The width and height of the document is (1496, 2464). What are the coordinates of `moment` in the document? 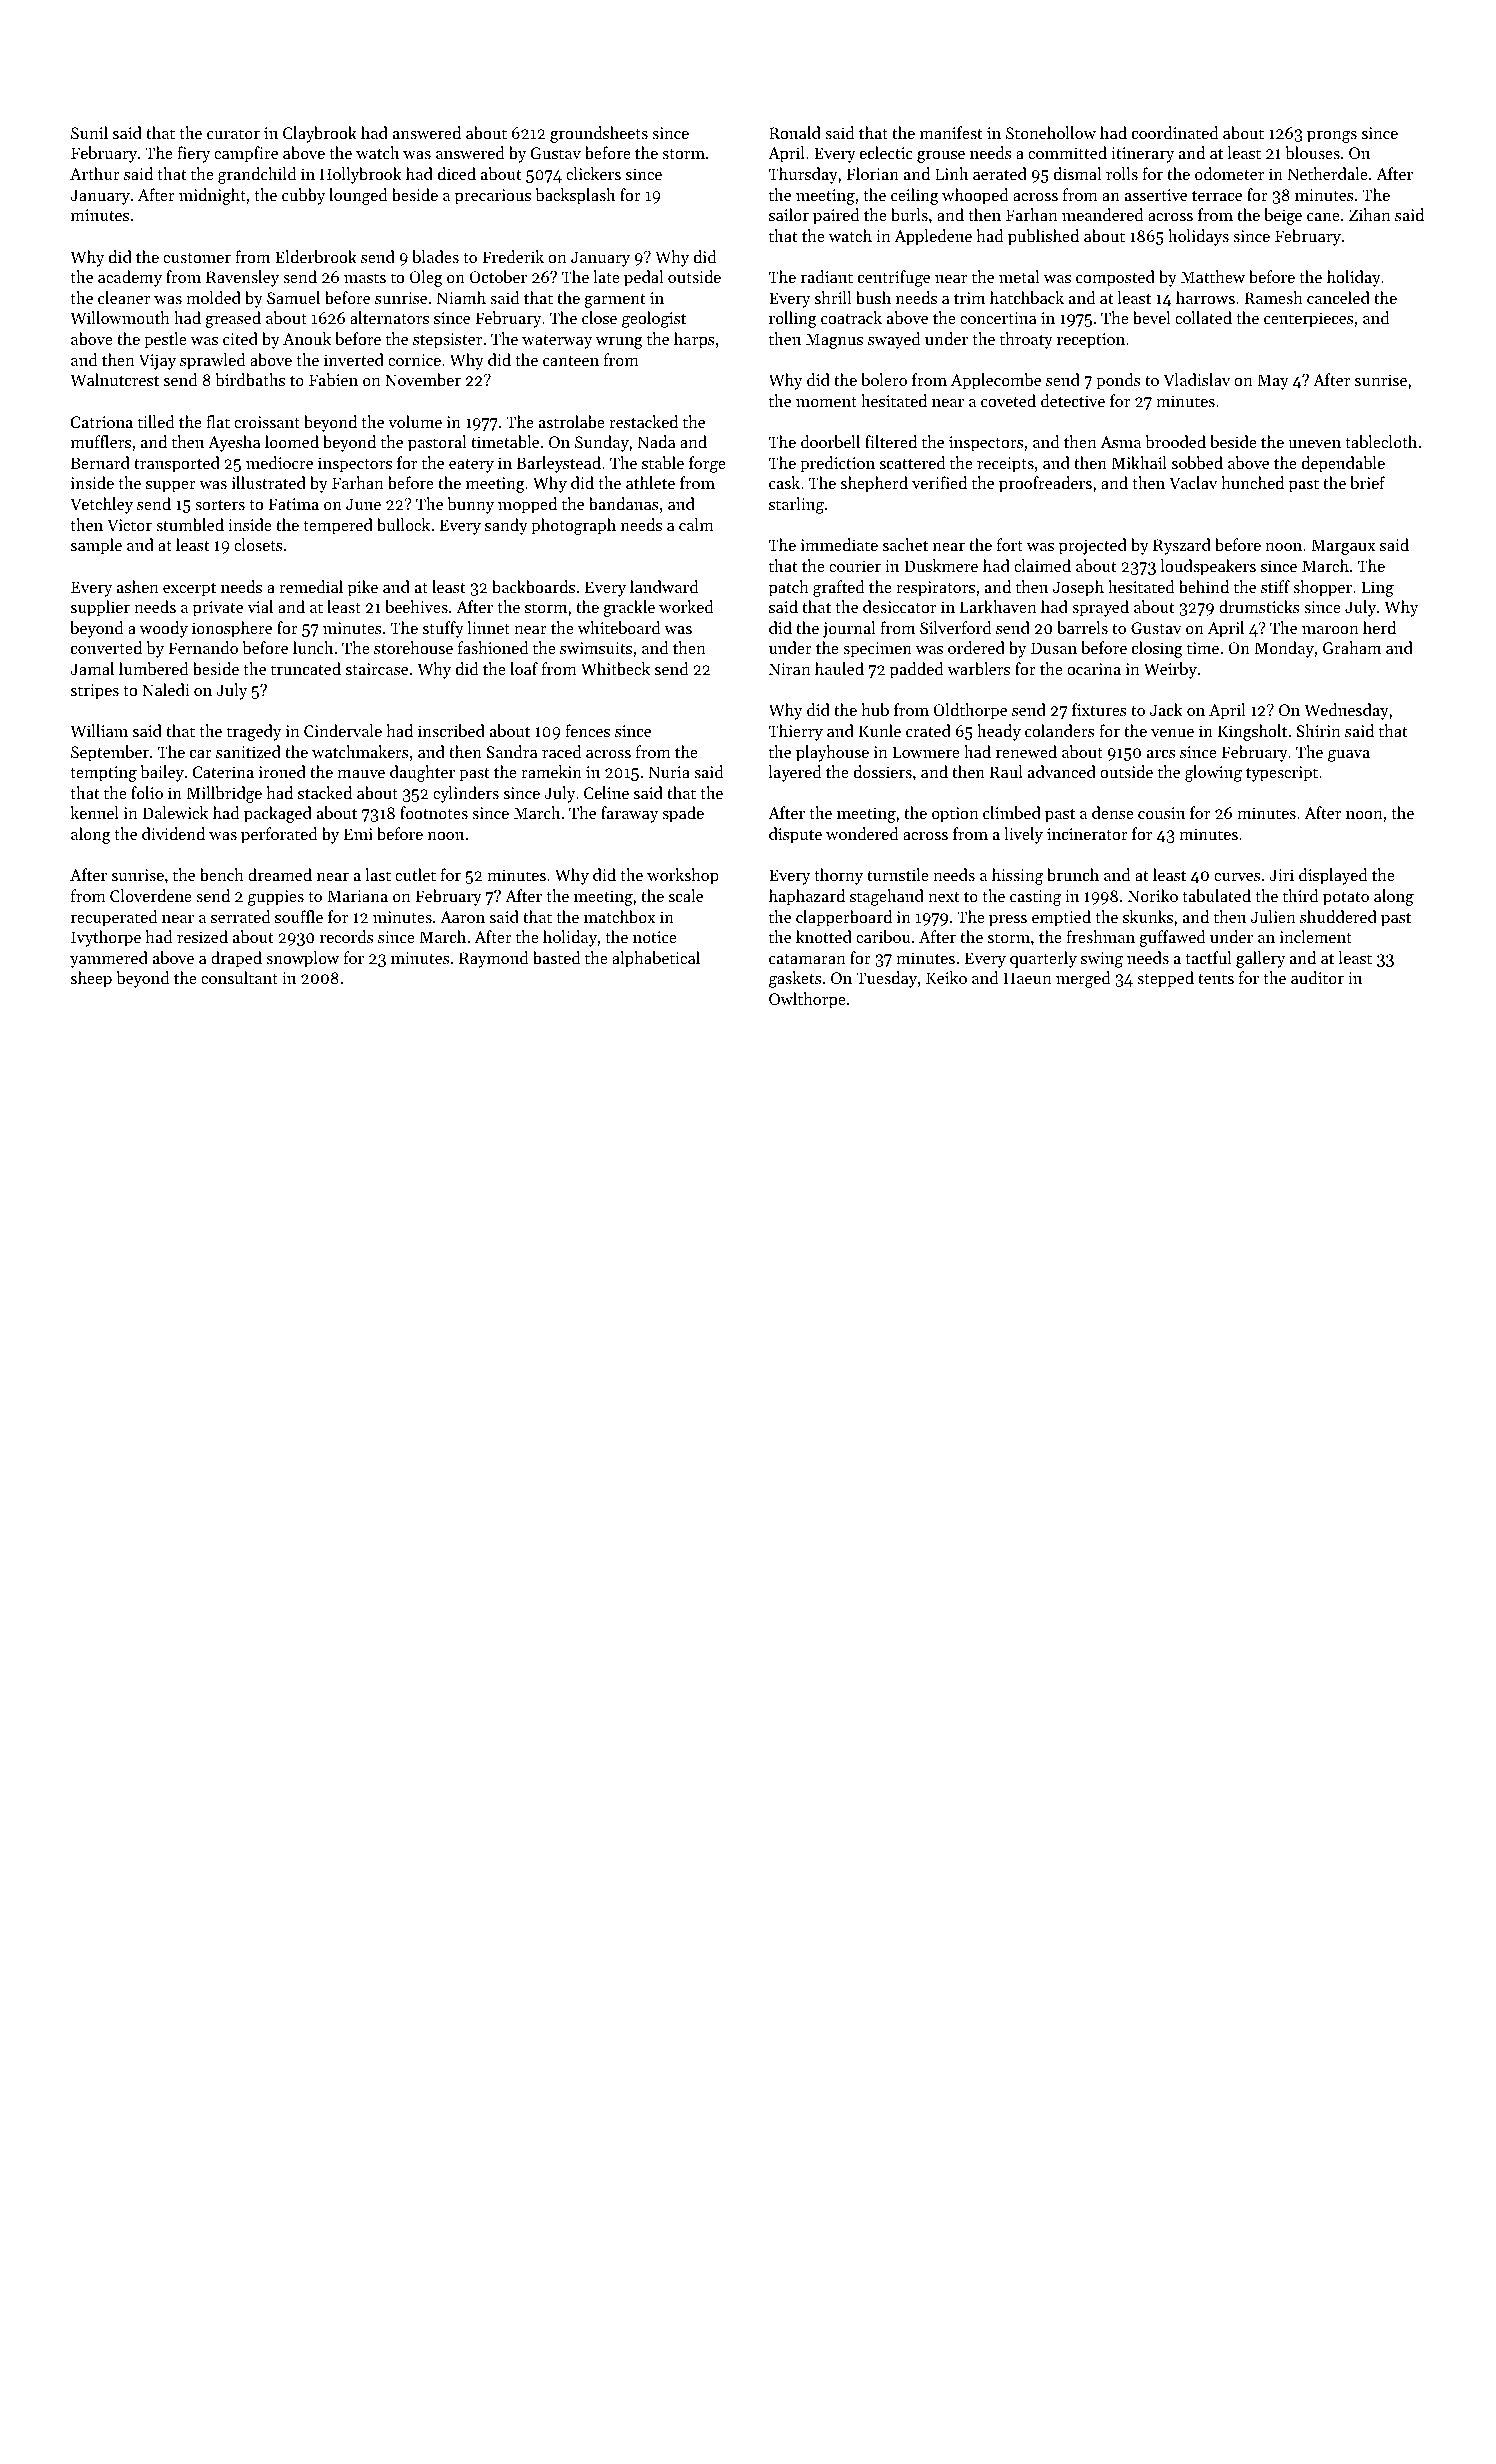 It's located at (826, 402).
